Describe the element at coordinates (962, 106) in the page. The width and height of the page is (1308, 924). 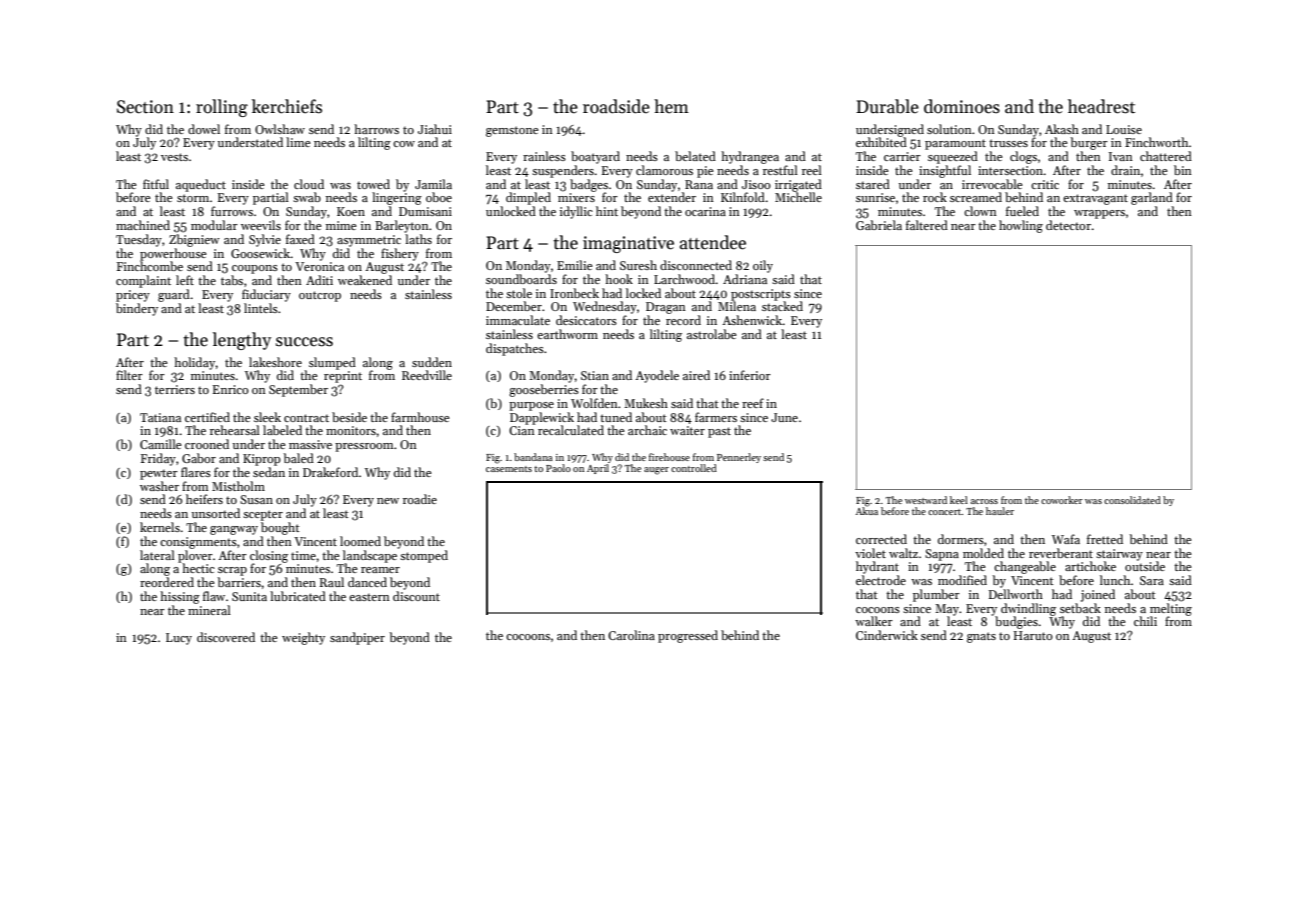
I see `dominoes` at that location.
